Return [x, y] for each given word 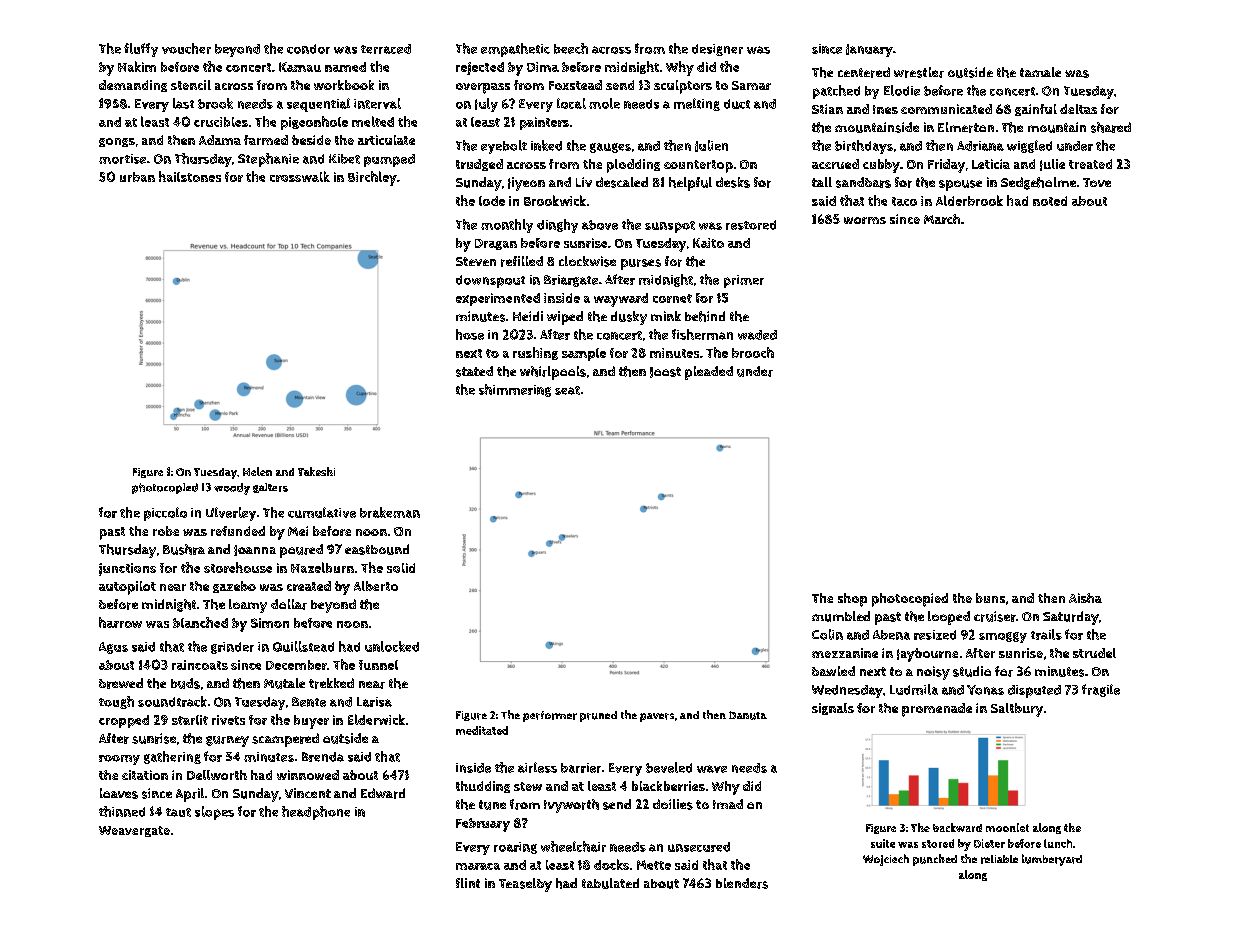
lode [492, 201]
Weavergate [134, 831]
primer [744, 281]
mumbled [841, 616]
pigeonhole [314, 123]
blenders [742, 883]
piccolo [165, 514]
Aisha [1085, 598]
